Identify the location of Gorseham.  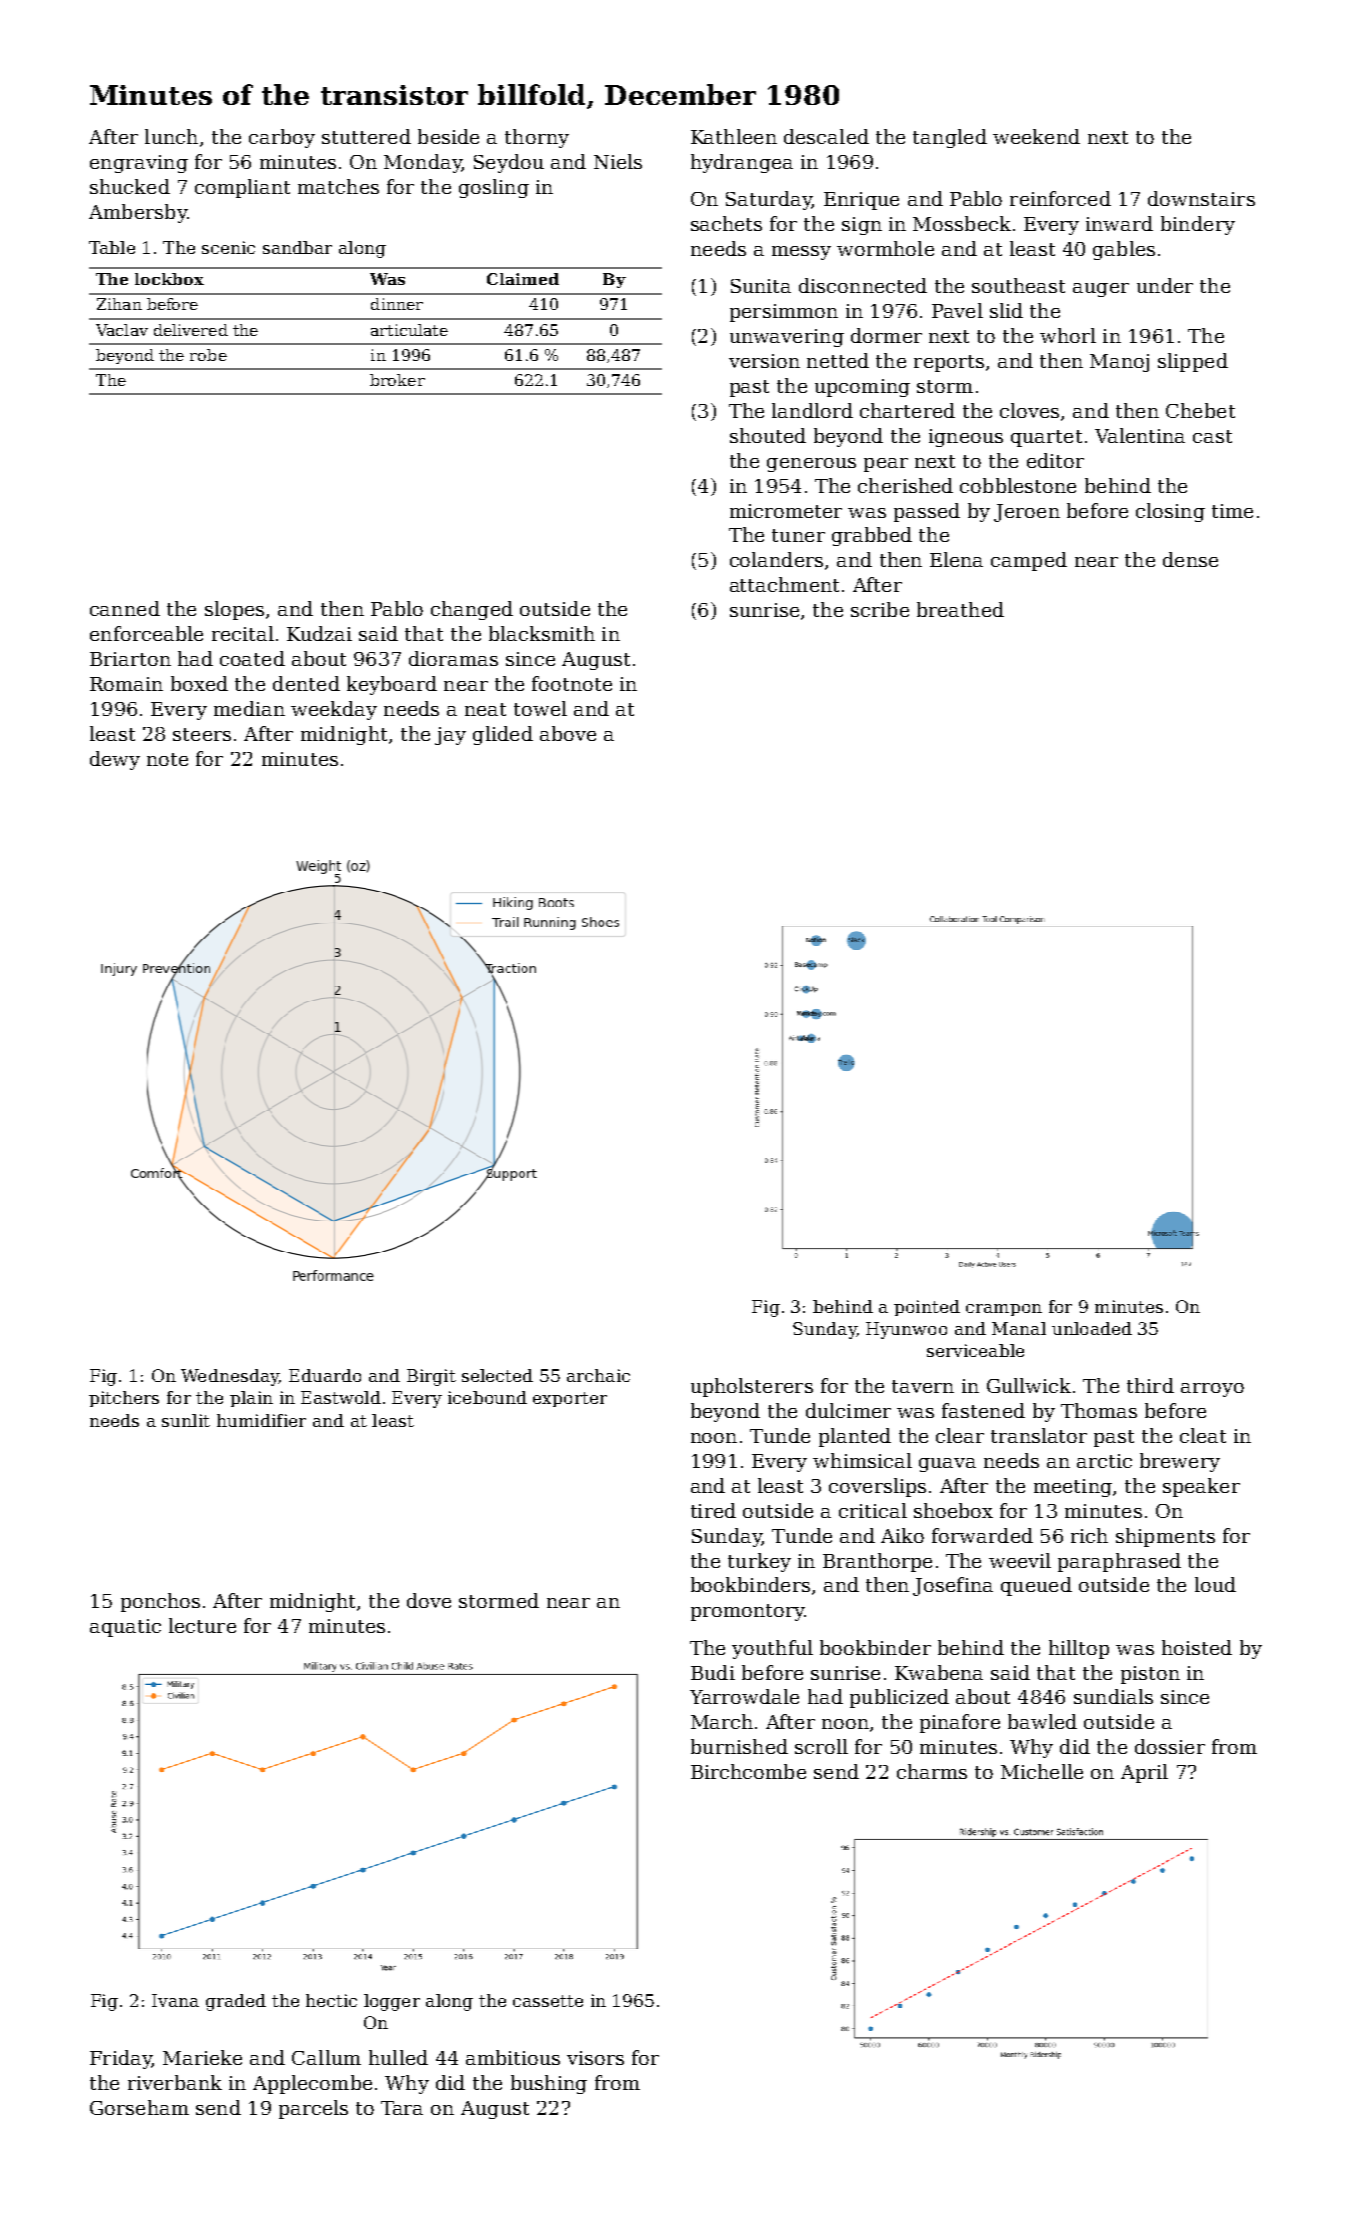
(139, 2107).
